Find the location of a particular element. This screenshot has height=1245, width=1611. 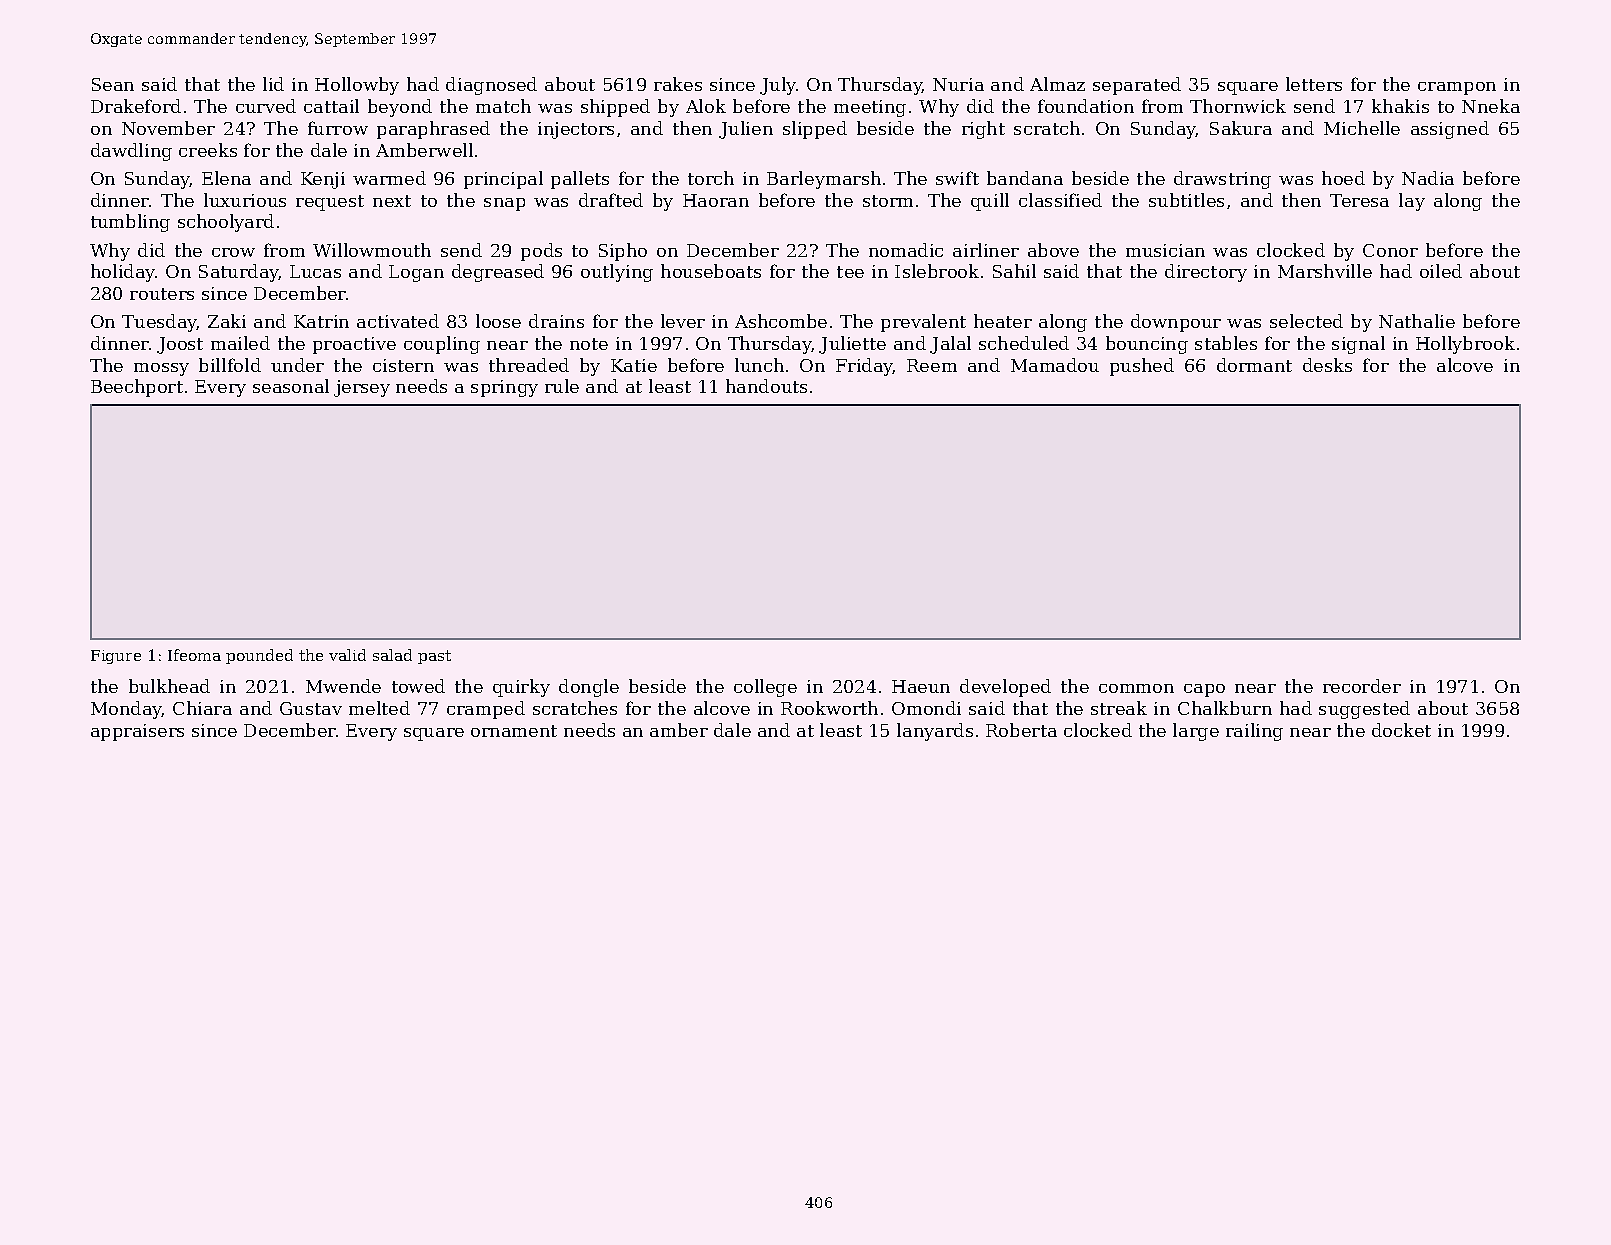

Logan is located at coordinates (416, 273).
